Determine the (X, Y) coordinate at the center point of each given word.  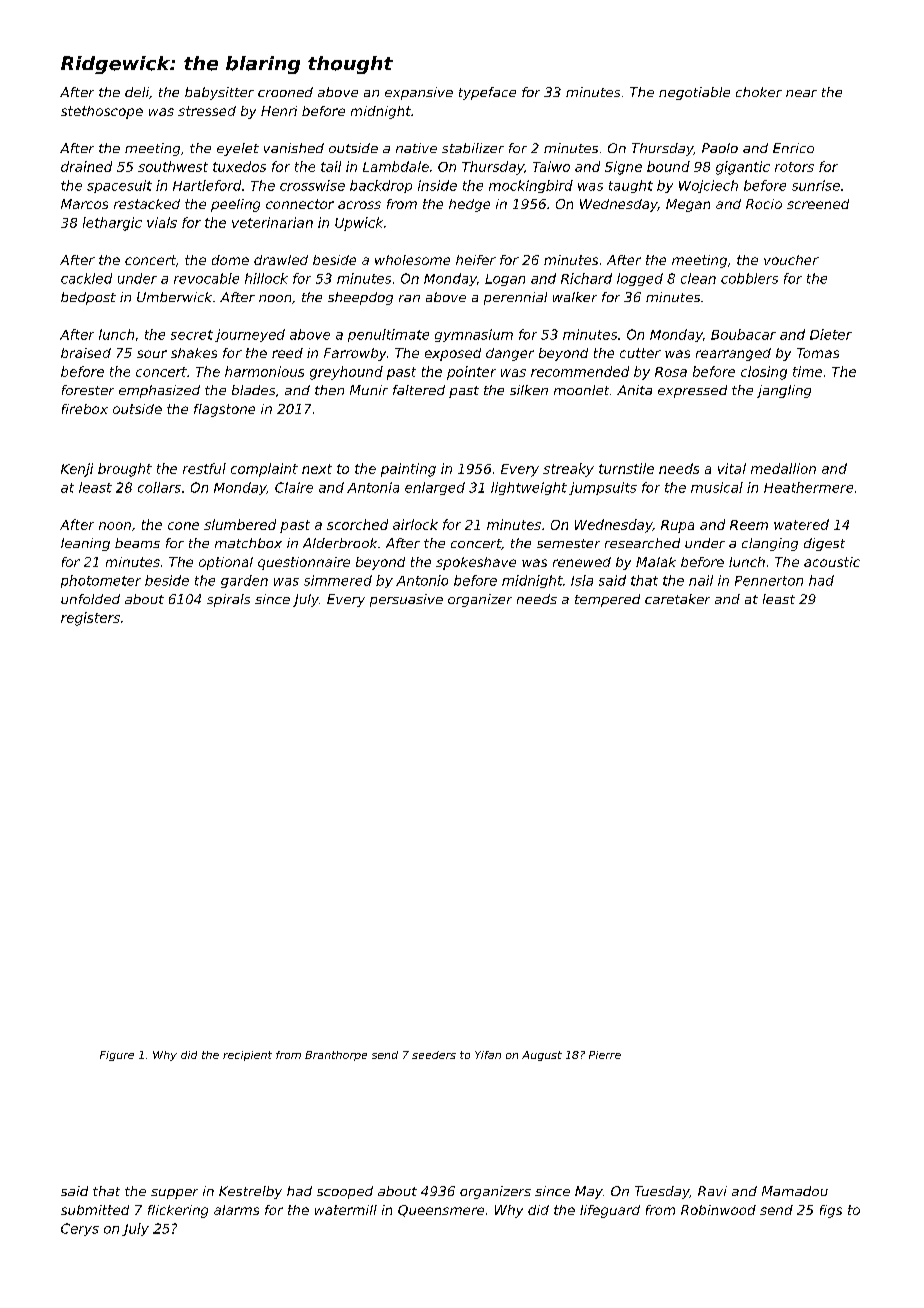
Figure (117, 1056)
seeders (434, 1055)
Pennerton (769, 581)
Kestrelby (250, 1192)
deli (137, 92)
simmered (338, 580)
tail (331, 166)
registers (90, 619)
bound (668, 166)
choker (759, 92)
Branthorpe (336, 1056)
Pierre (605, 1055)
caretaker (677, 599)
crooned (285, 92)
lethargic (112, 224)
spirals (228, 600)
